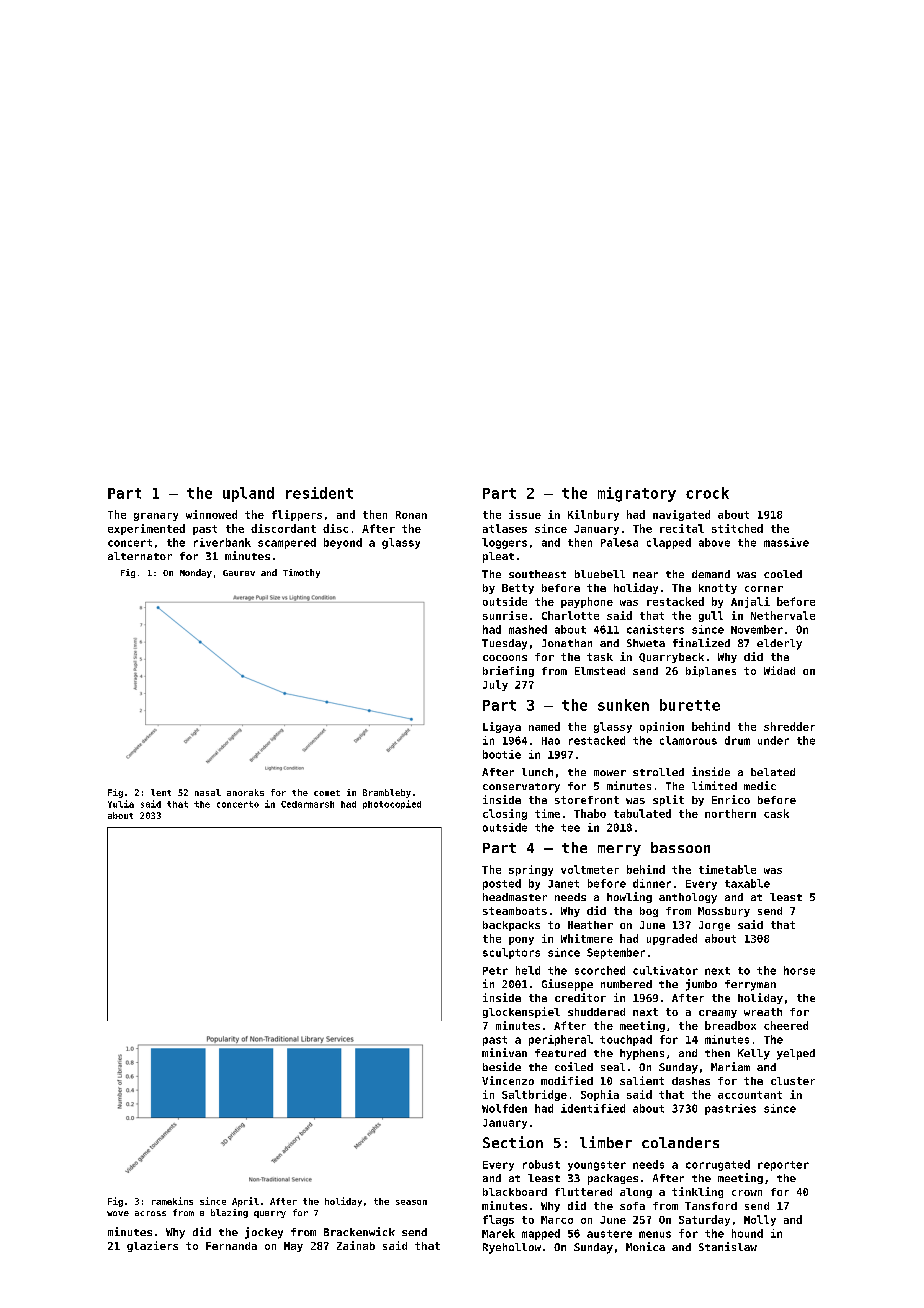  What do you see at coordinates (208, 792) in the image?
I see `nasal` at bounding box center [208, 792].
